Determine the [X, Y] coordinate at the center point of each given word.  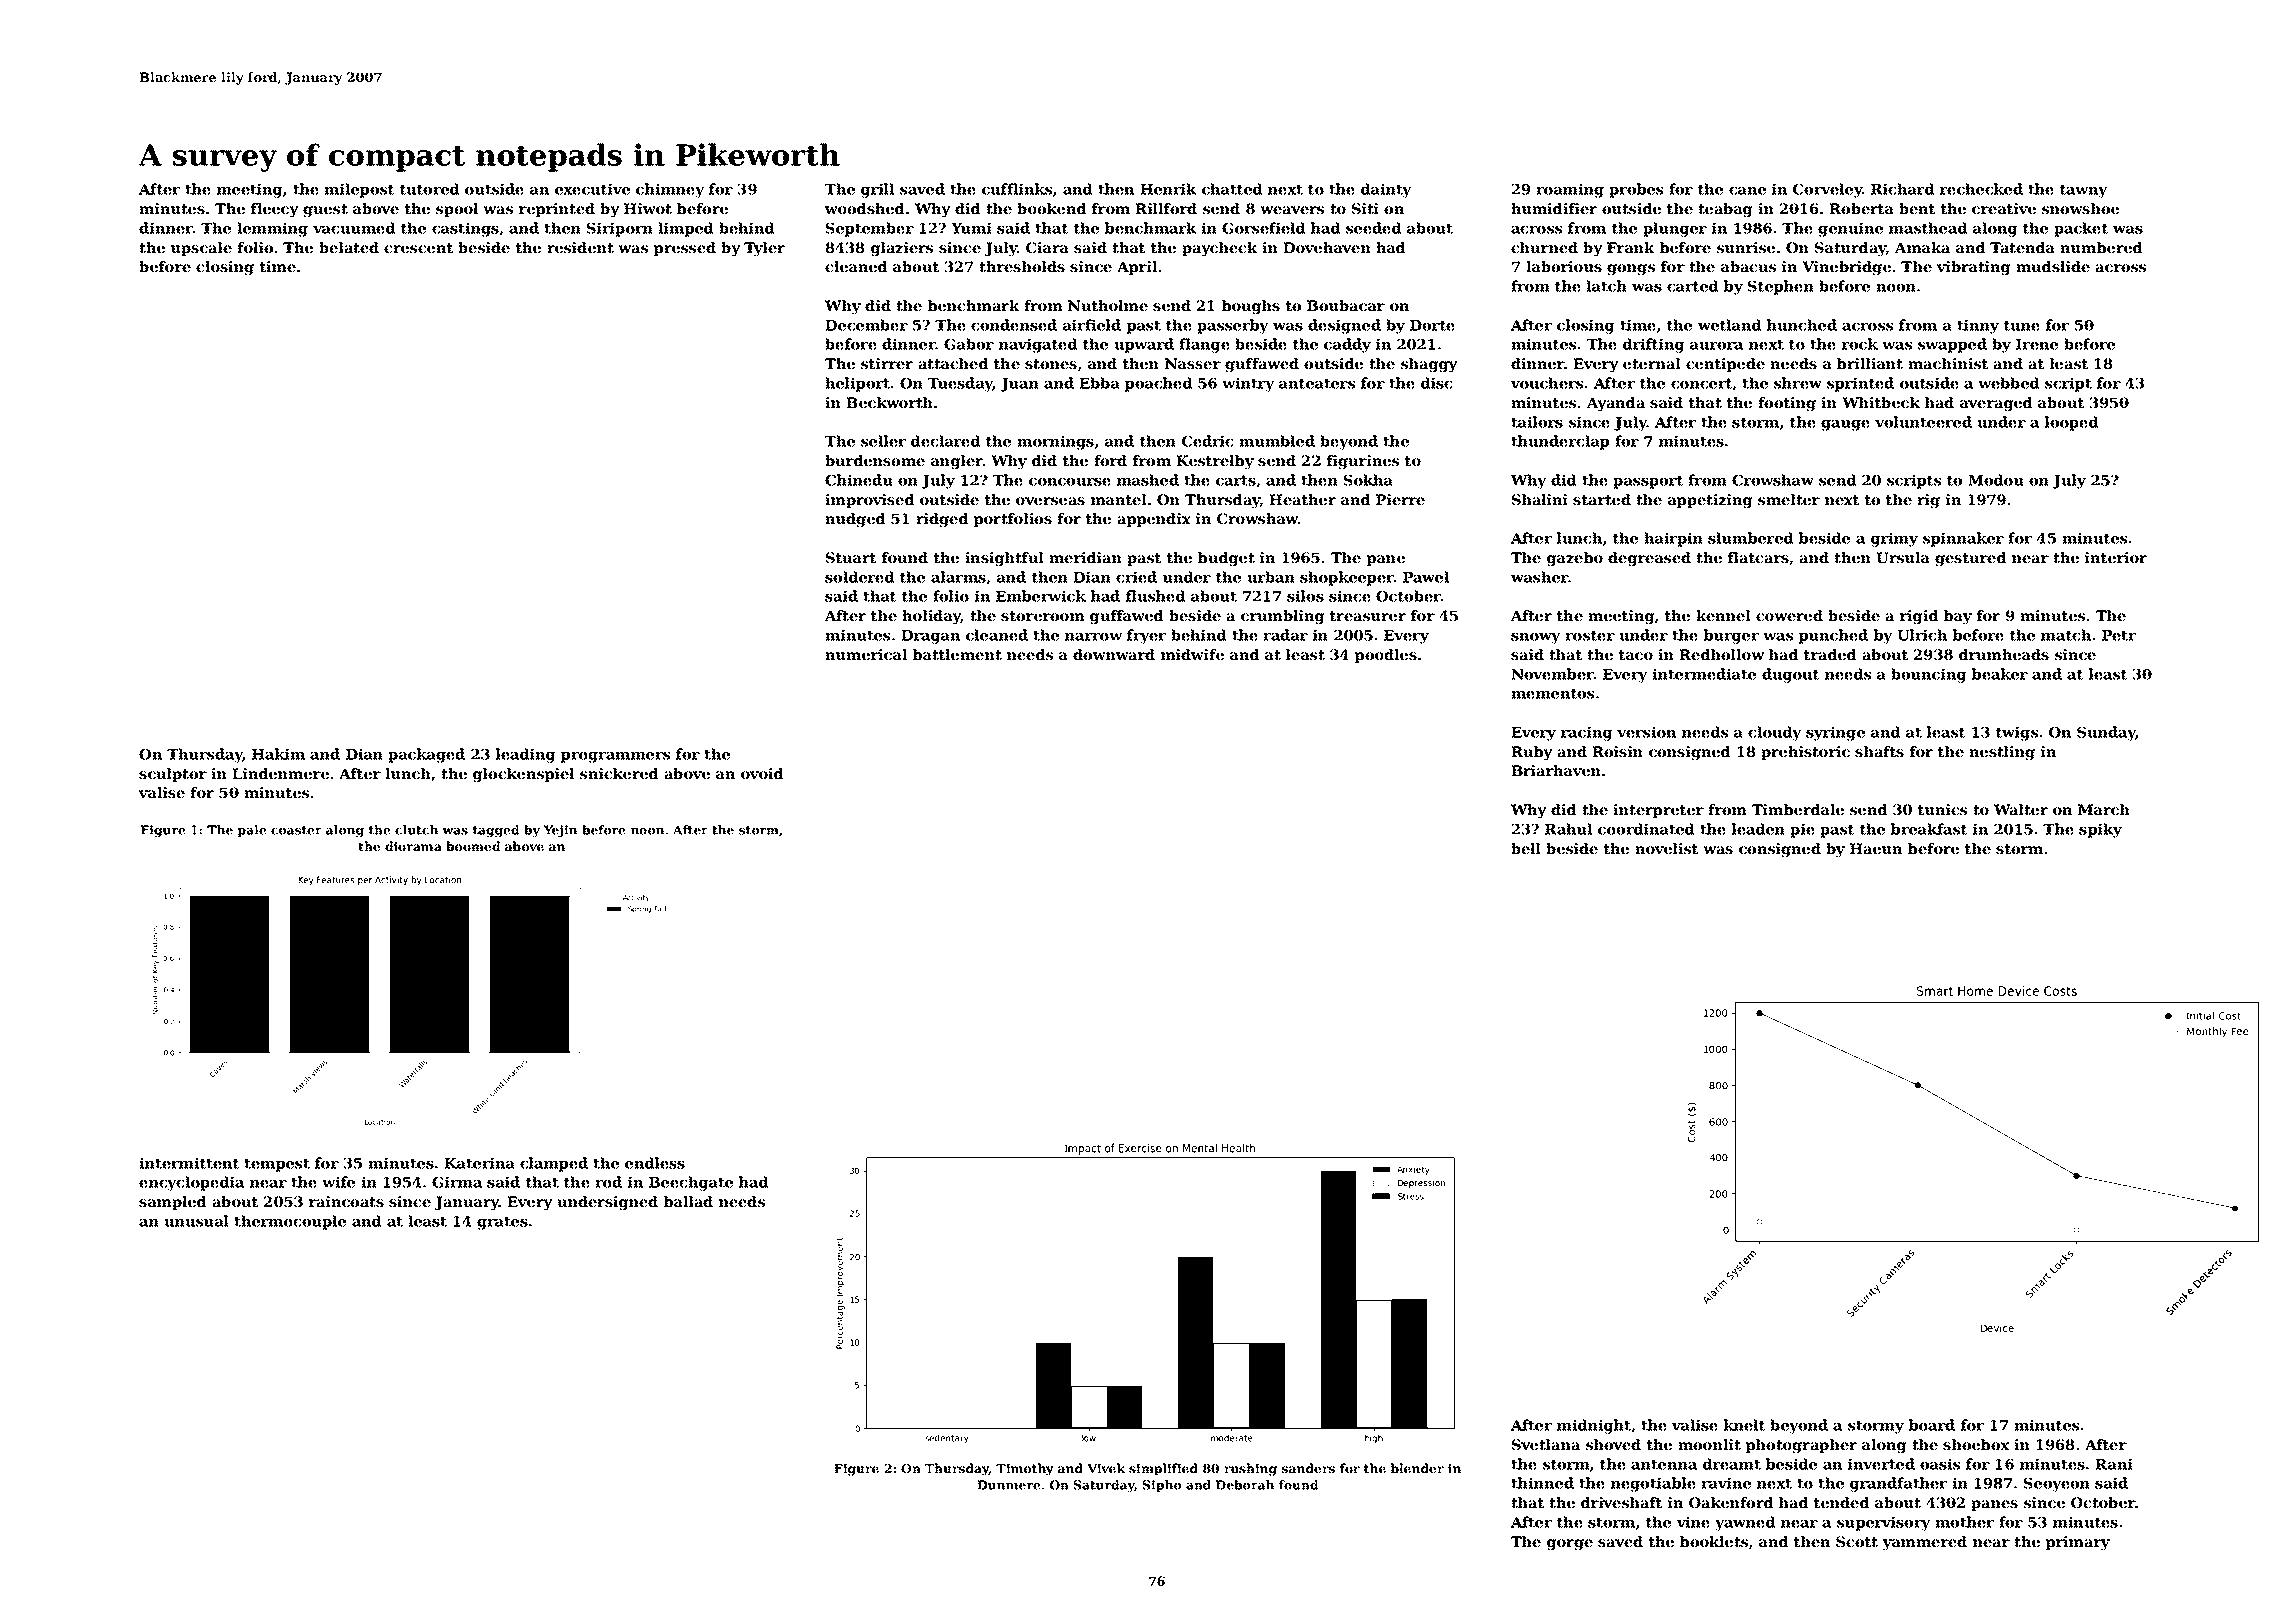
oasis [1940, 1464]
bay [1958, 617]
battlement [957, 654]
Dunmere [1008, 1485]
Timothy [1025, 1469]
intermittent [189, 1163]
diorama [413, 846]
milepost [359, 190]
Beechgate [691, 1183]
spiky [2100, 830]
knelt [1744, 1425]
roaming [1570, 190]
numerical [866, 654]
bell [1526, 848]
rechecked [1981, 189]
